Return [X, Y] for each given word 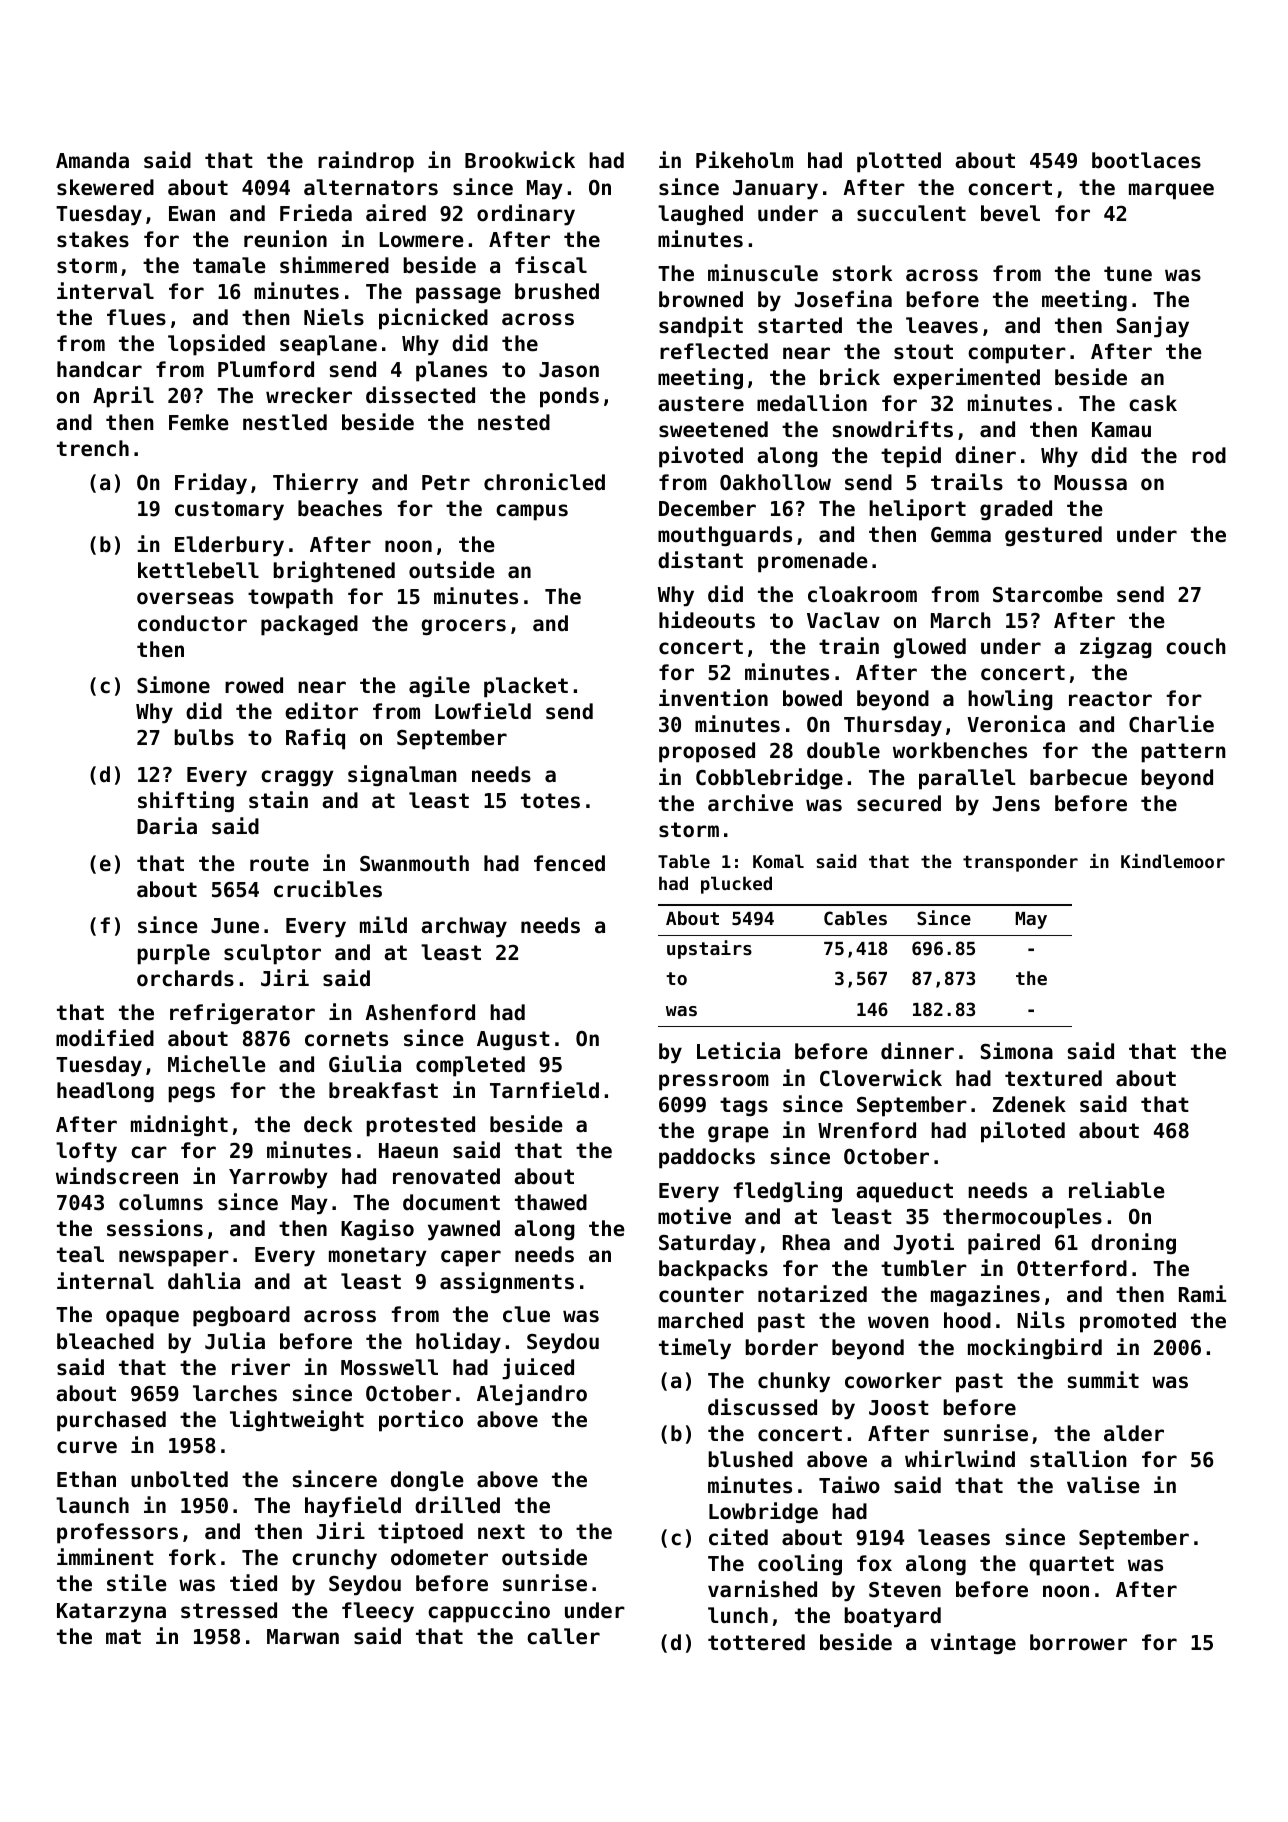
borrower [1078, 1642]
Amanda [92, 160]
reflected [714, 351]
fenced [569, 863]
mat [123, 1637]
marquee [1171, 191]
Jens [1016, 804]
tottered [756, 1642]
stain [278, 800]
